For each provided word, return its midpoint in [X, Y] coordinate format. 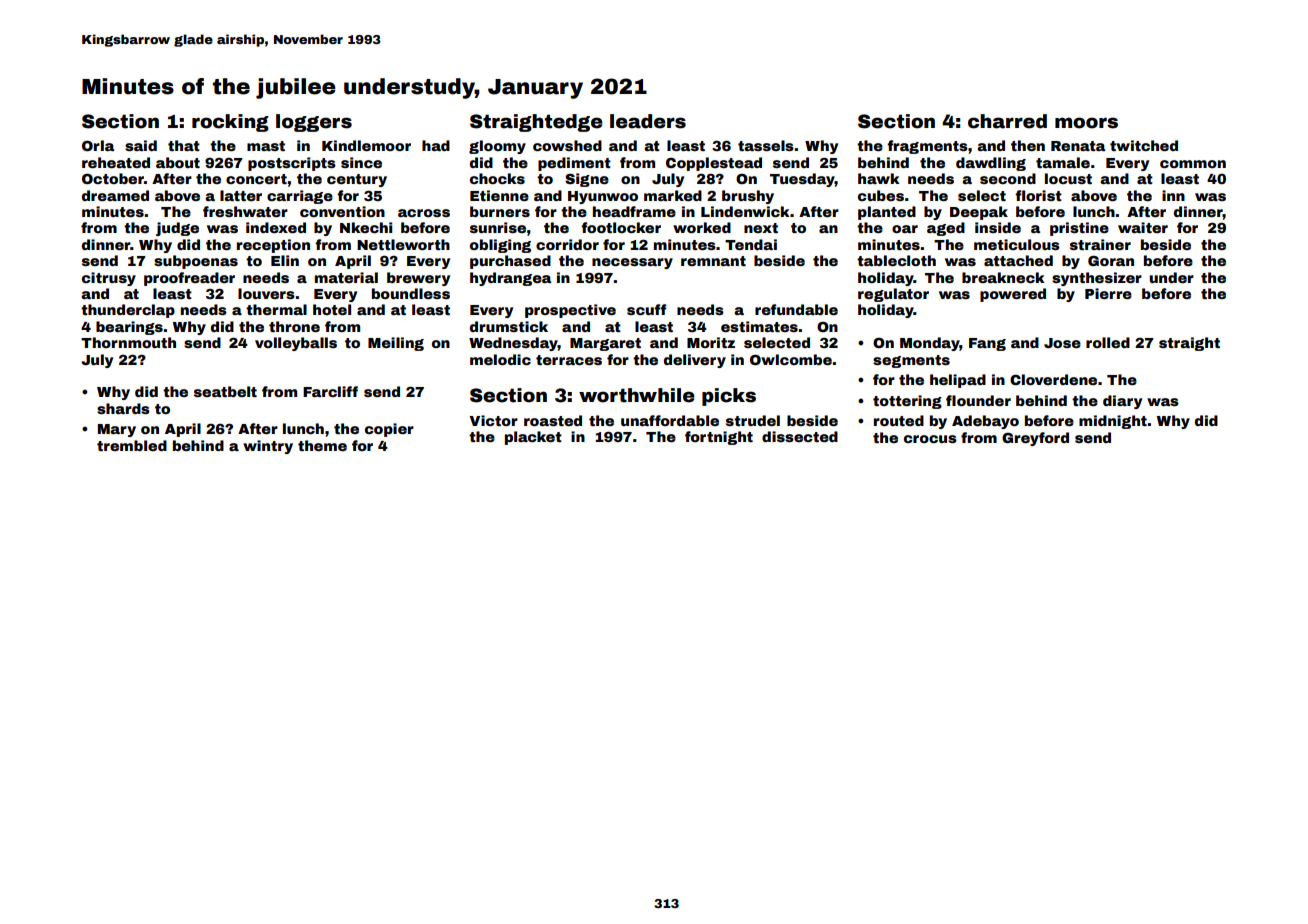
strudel [753, 420]
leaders [648, 121]
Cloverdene [1053, 379]
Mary [117, 430]
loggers [314, 123]
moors [1086, 123]
